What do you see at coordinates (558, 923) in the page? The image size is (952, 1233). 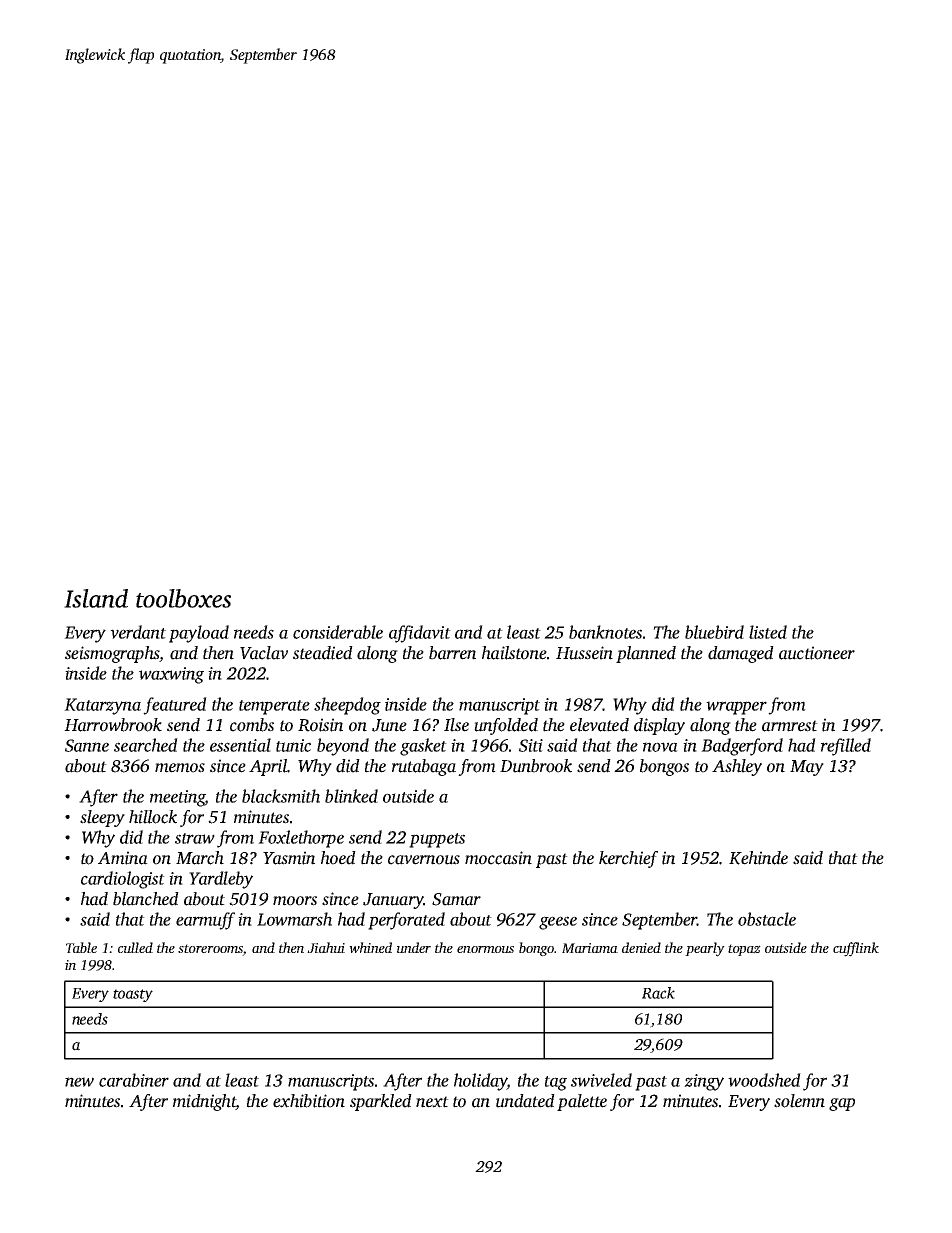 I see `geese` at bounding box center [558, 923].
